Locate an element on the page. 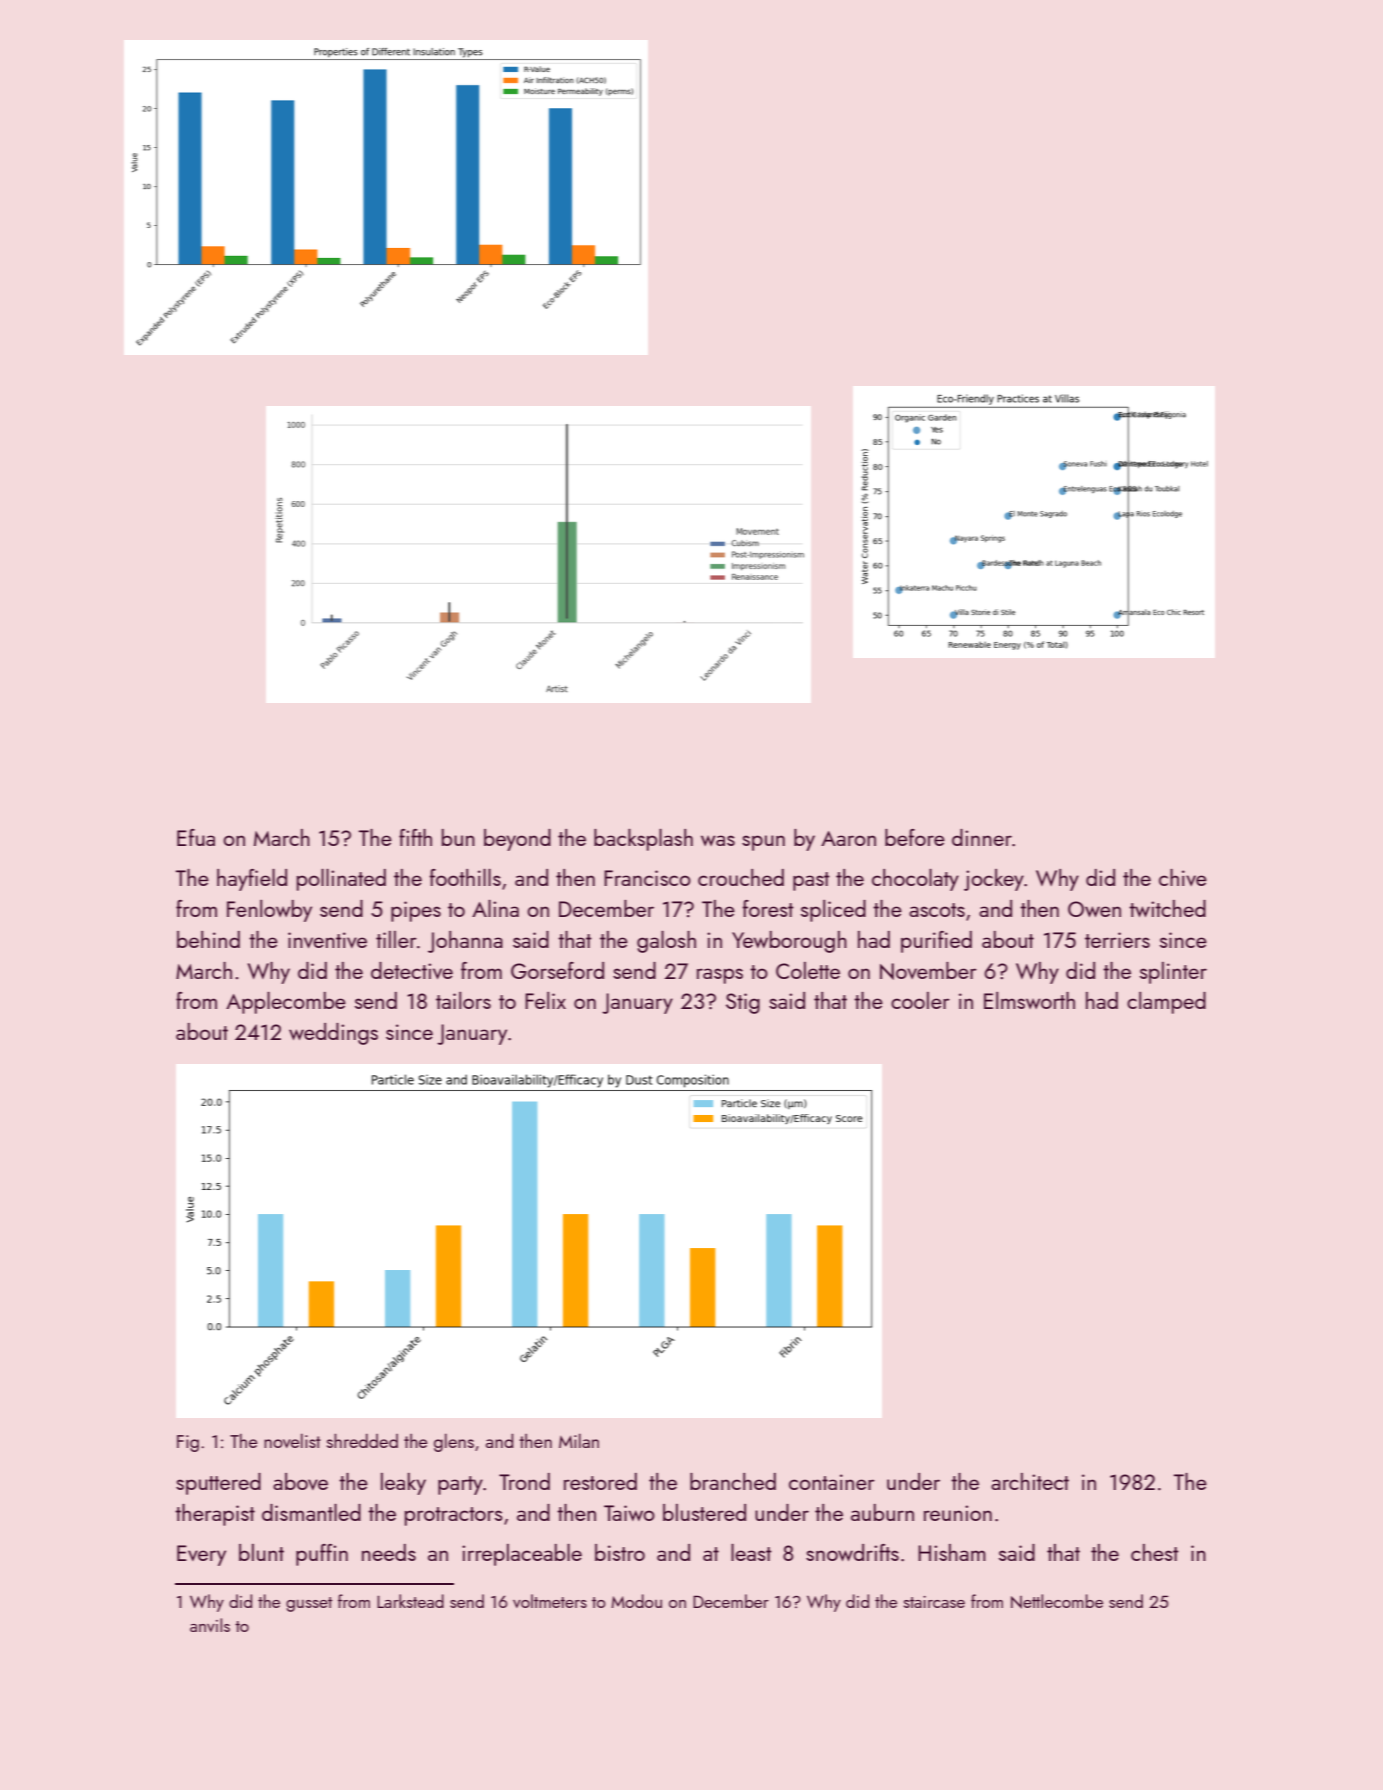  Stig is located at coordinates (743, 1003).
